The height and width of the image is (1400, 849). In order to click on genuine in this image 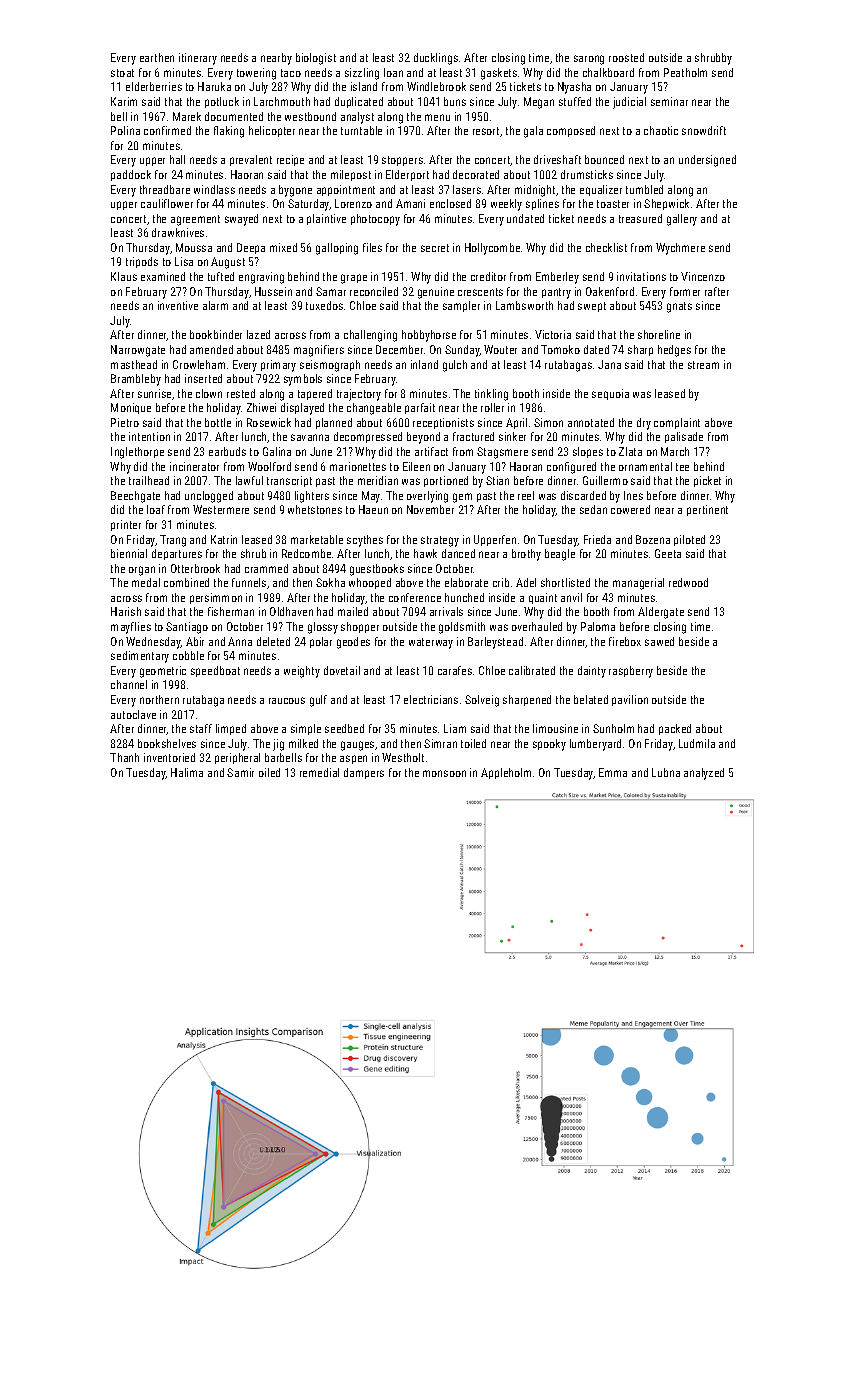, I will do `click(436, 293)`.
